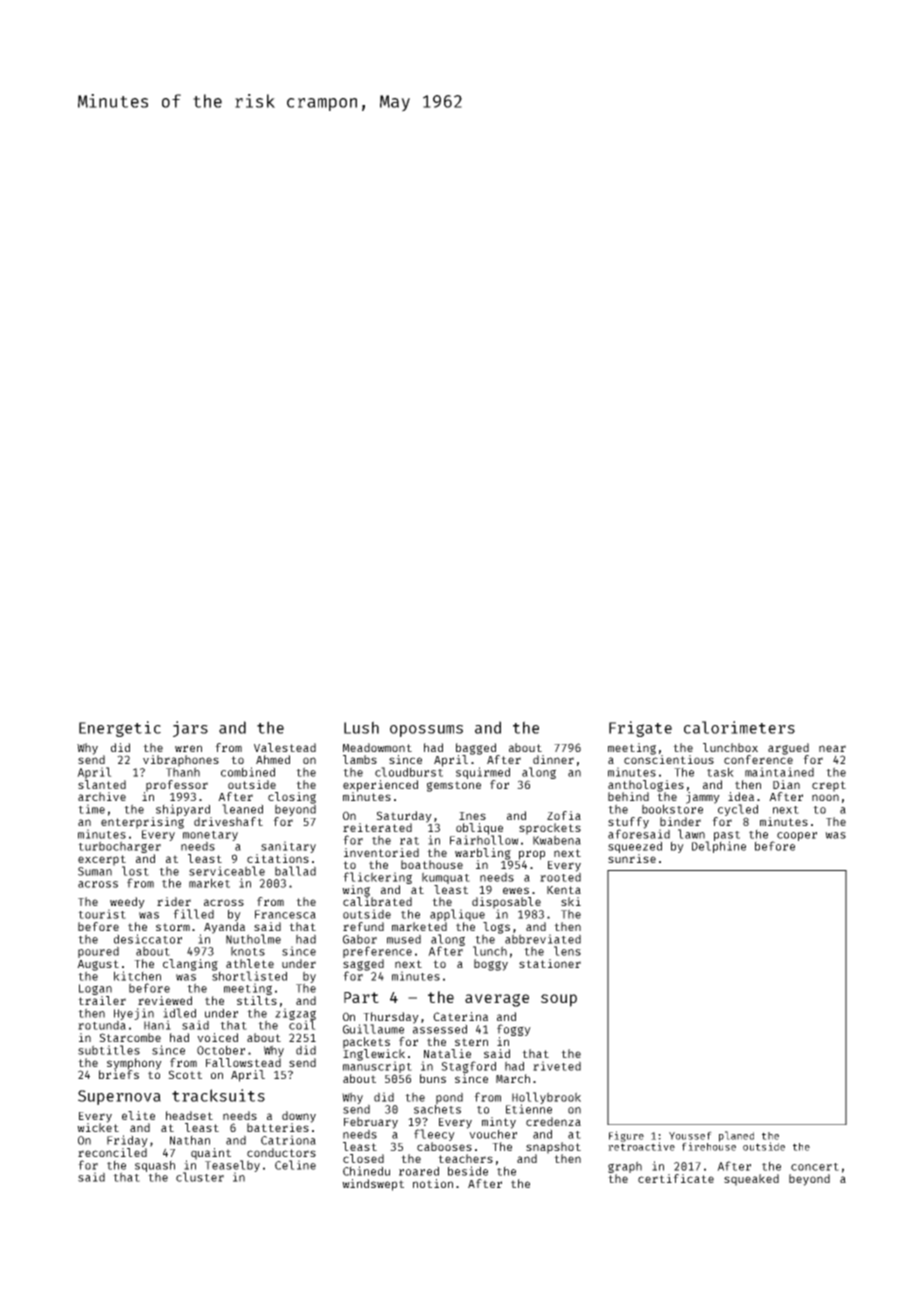 The width and height of the screenshot is (924, 1308). Describe the element at coordinates (736, 1136) in the screenshot. I see `planed` at that location.
